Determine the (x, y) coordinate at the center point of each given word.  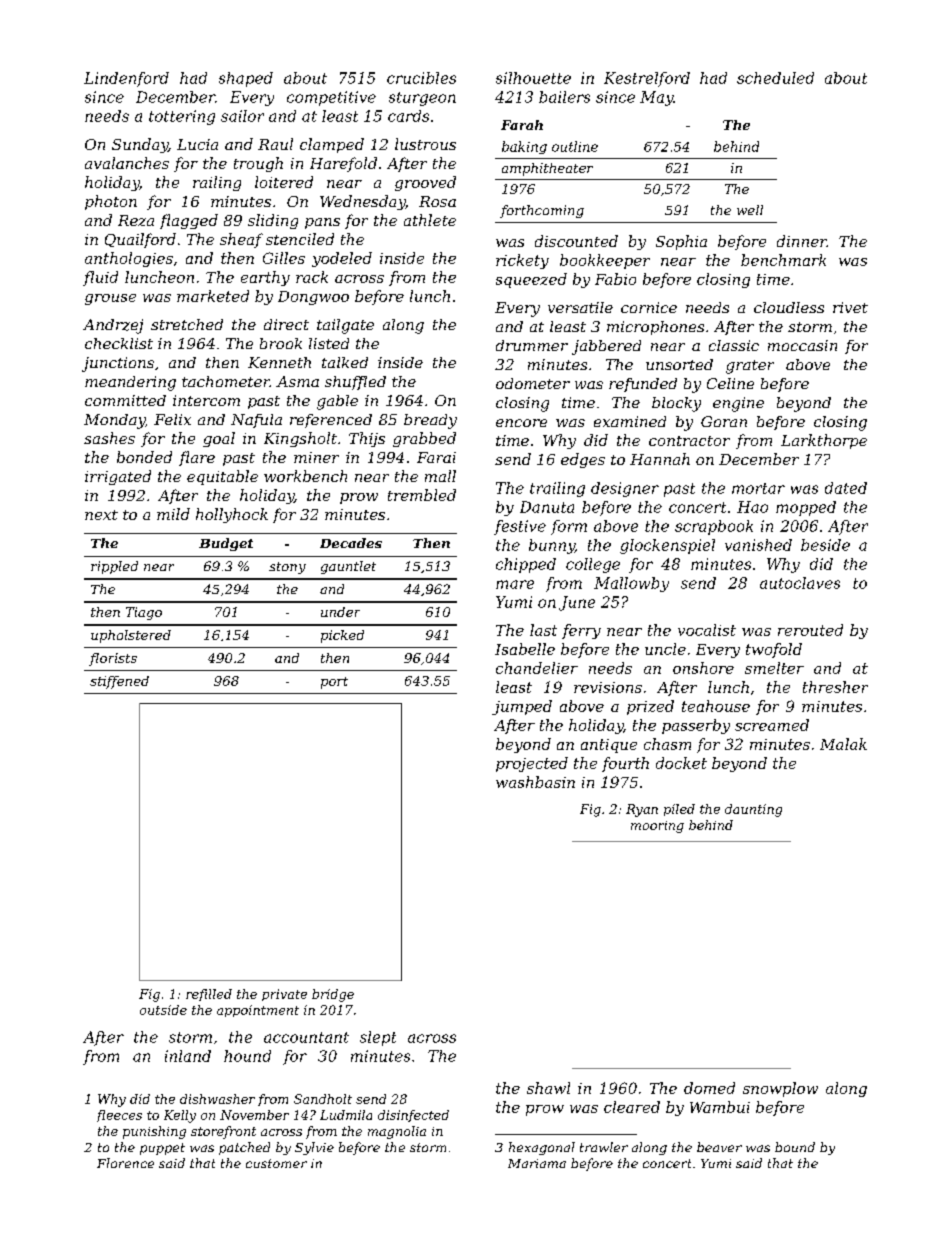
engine (738, 404)
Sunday (140, 145)
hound (247, 1056)
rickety (522, 261)
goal (219, 439)
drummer (532, 345)
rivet (850, 307)
